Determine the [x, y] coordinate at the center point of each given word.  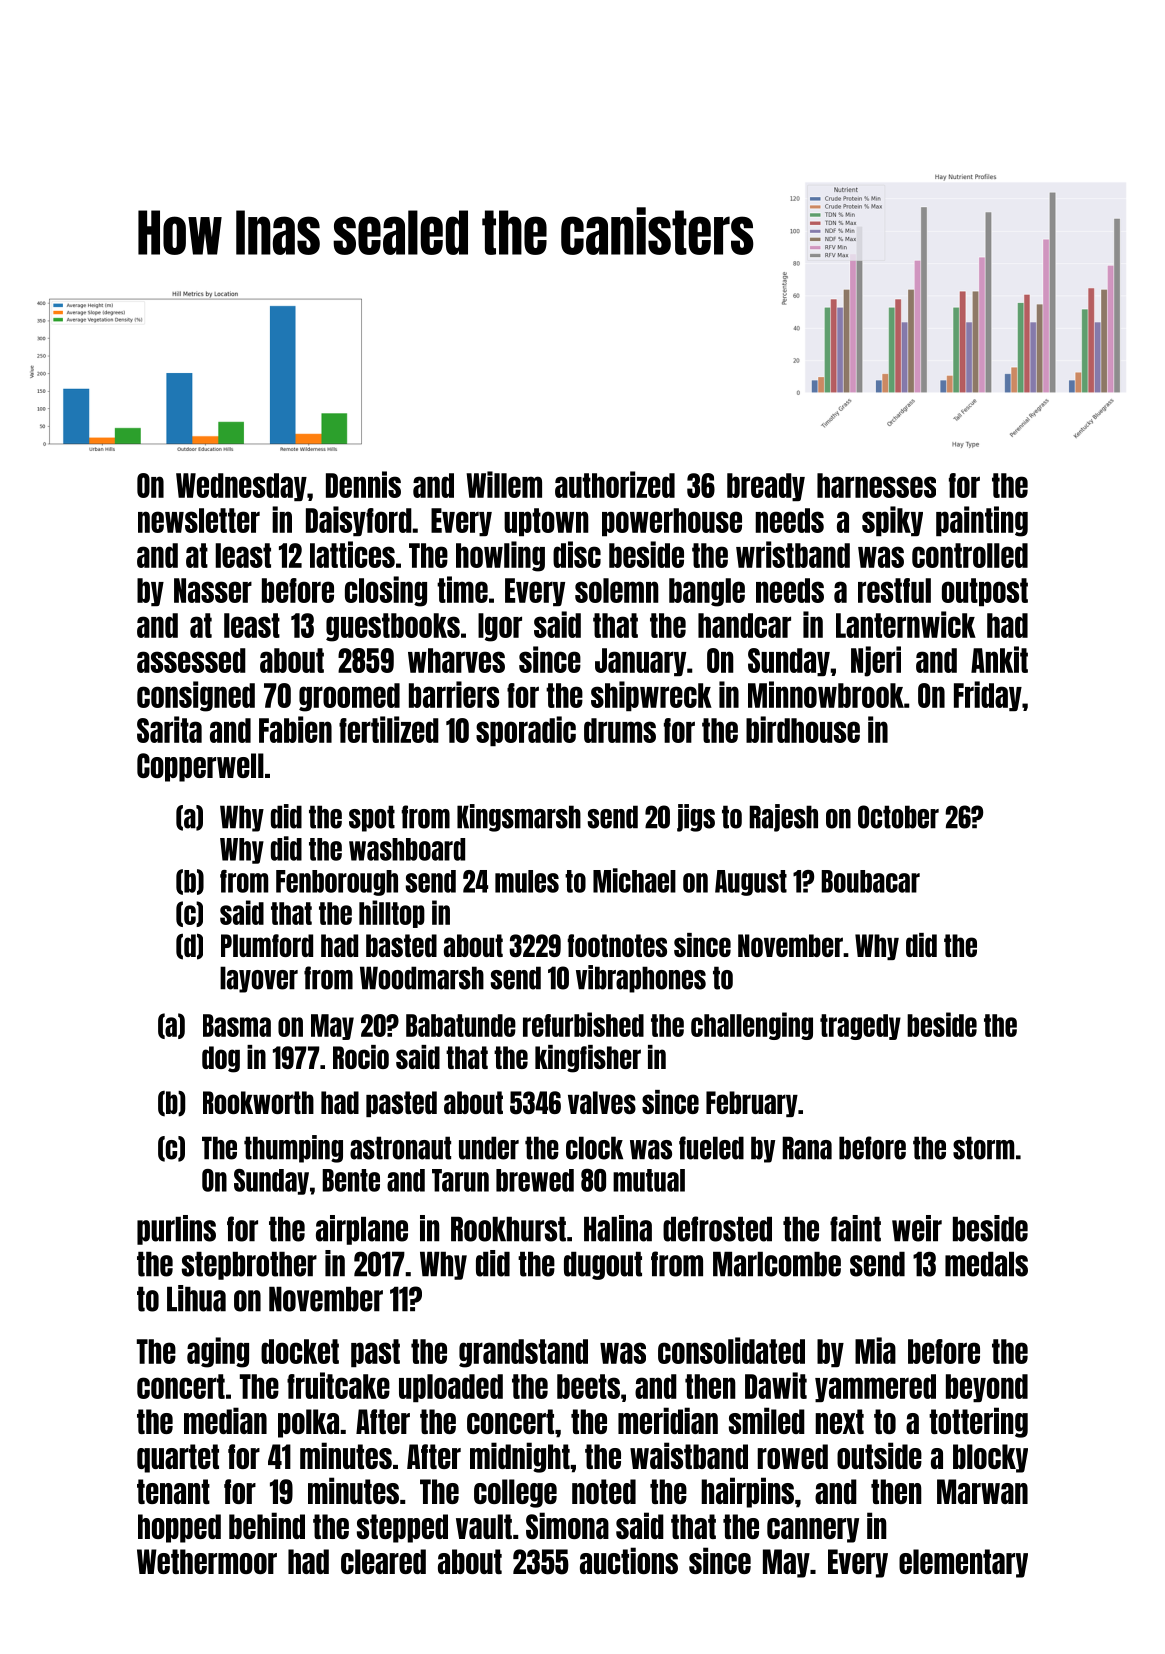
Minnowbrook [826, 694]
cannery [813, 1530]
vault [484, 1526]
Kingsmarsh [519, 818]
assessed [191, 660]
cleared [383, 1561]
